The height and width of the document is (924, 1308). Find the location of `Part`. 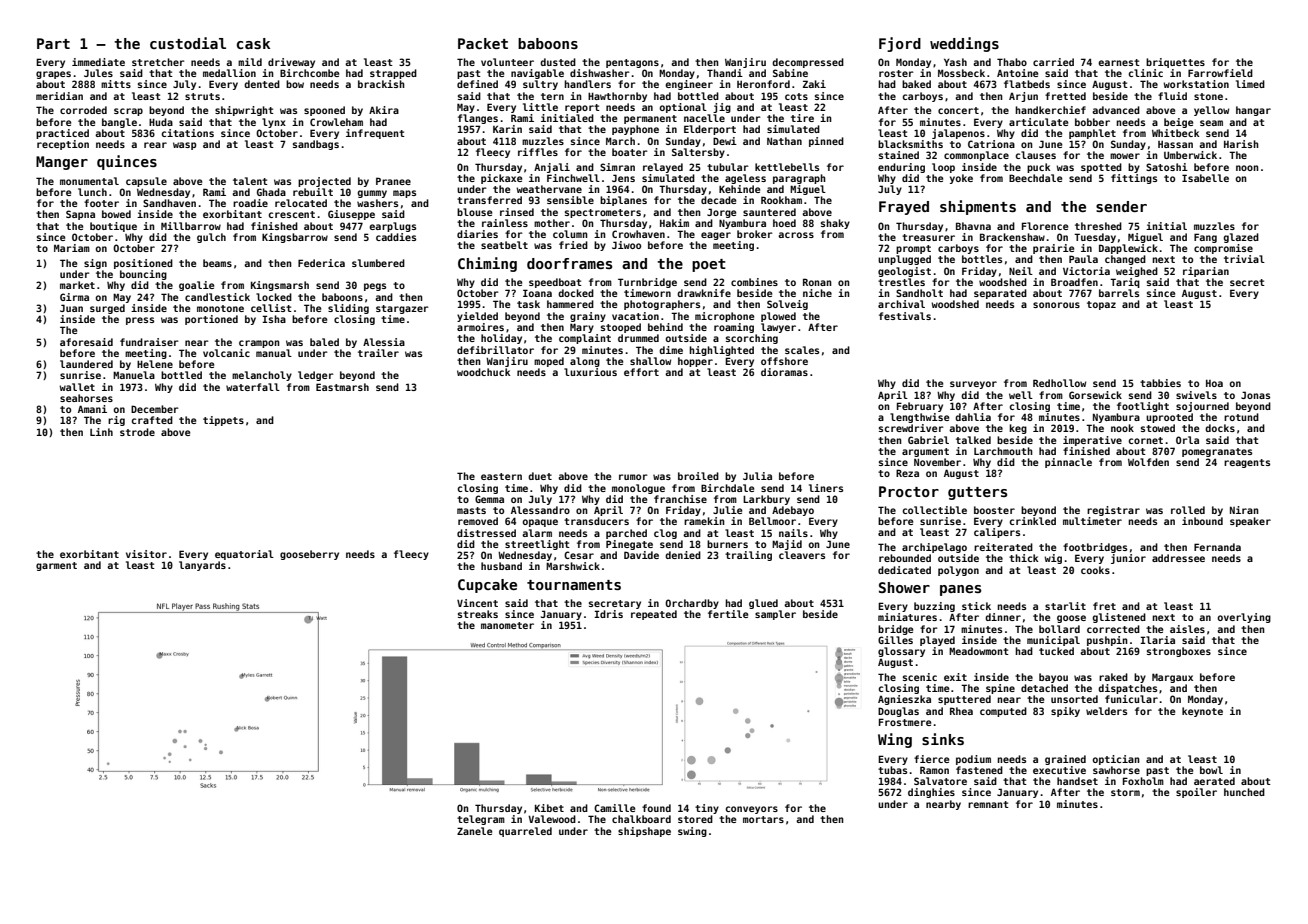

Part is located at coordinates (53, 43).
